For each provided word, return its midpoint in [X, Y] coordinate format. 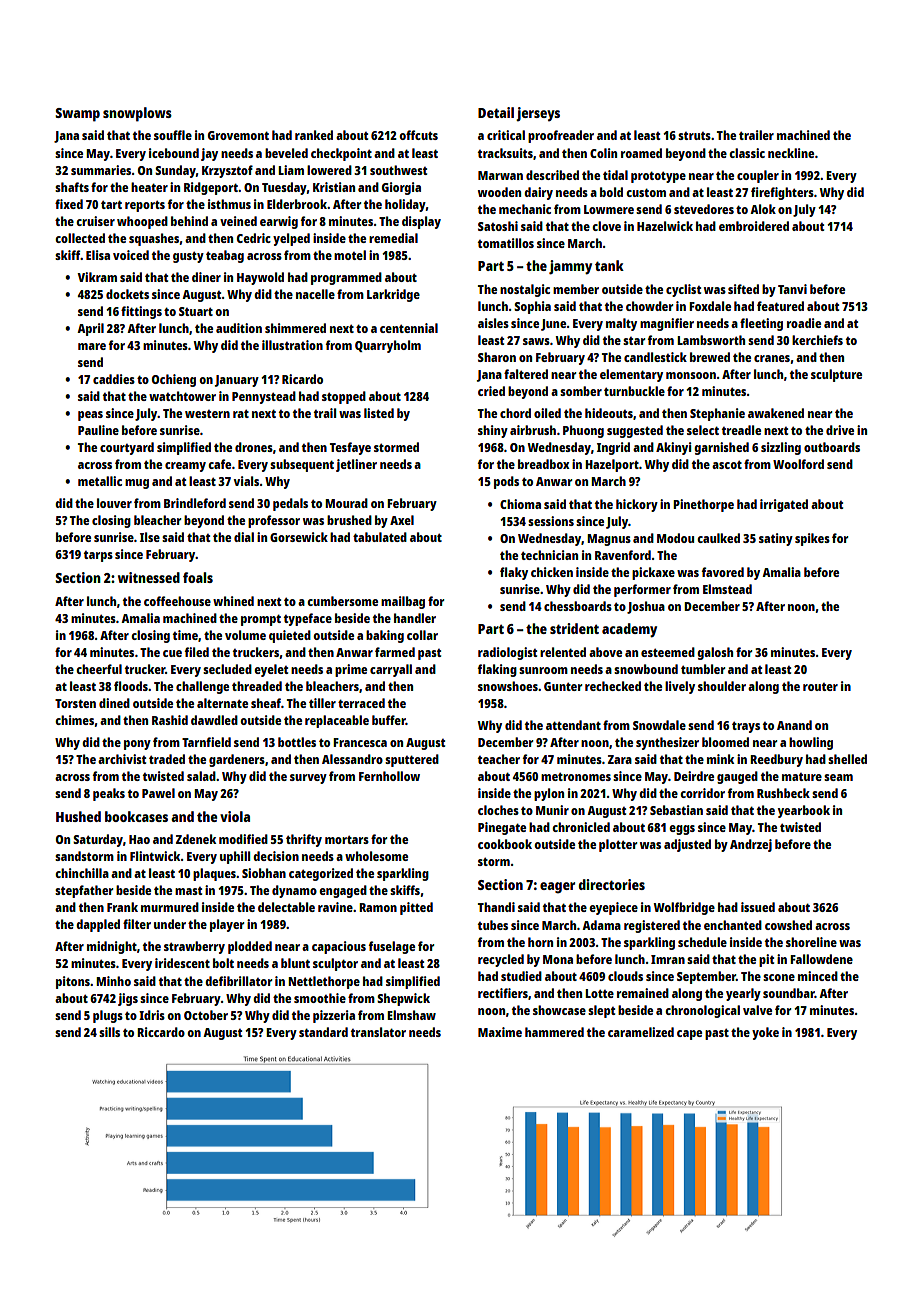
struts [694, 136]
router [820, 687]
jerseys [538, 114]
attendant [573, 725]
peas [90, 416]
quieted [290, 636]
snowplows [137, 114]
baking [385, 636]
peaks [109, 794]
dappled [98, 925]
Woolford [798, 464]
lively [680, 687]
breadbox [544, 464]
